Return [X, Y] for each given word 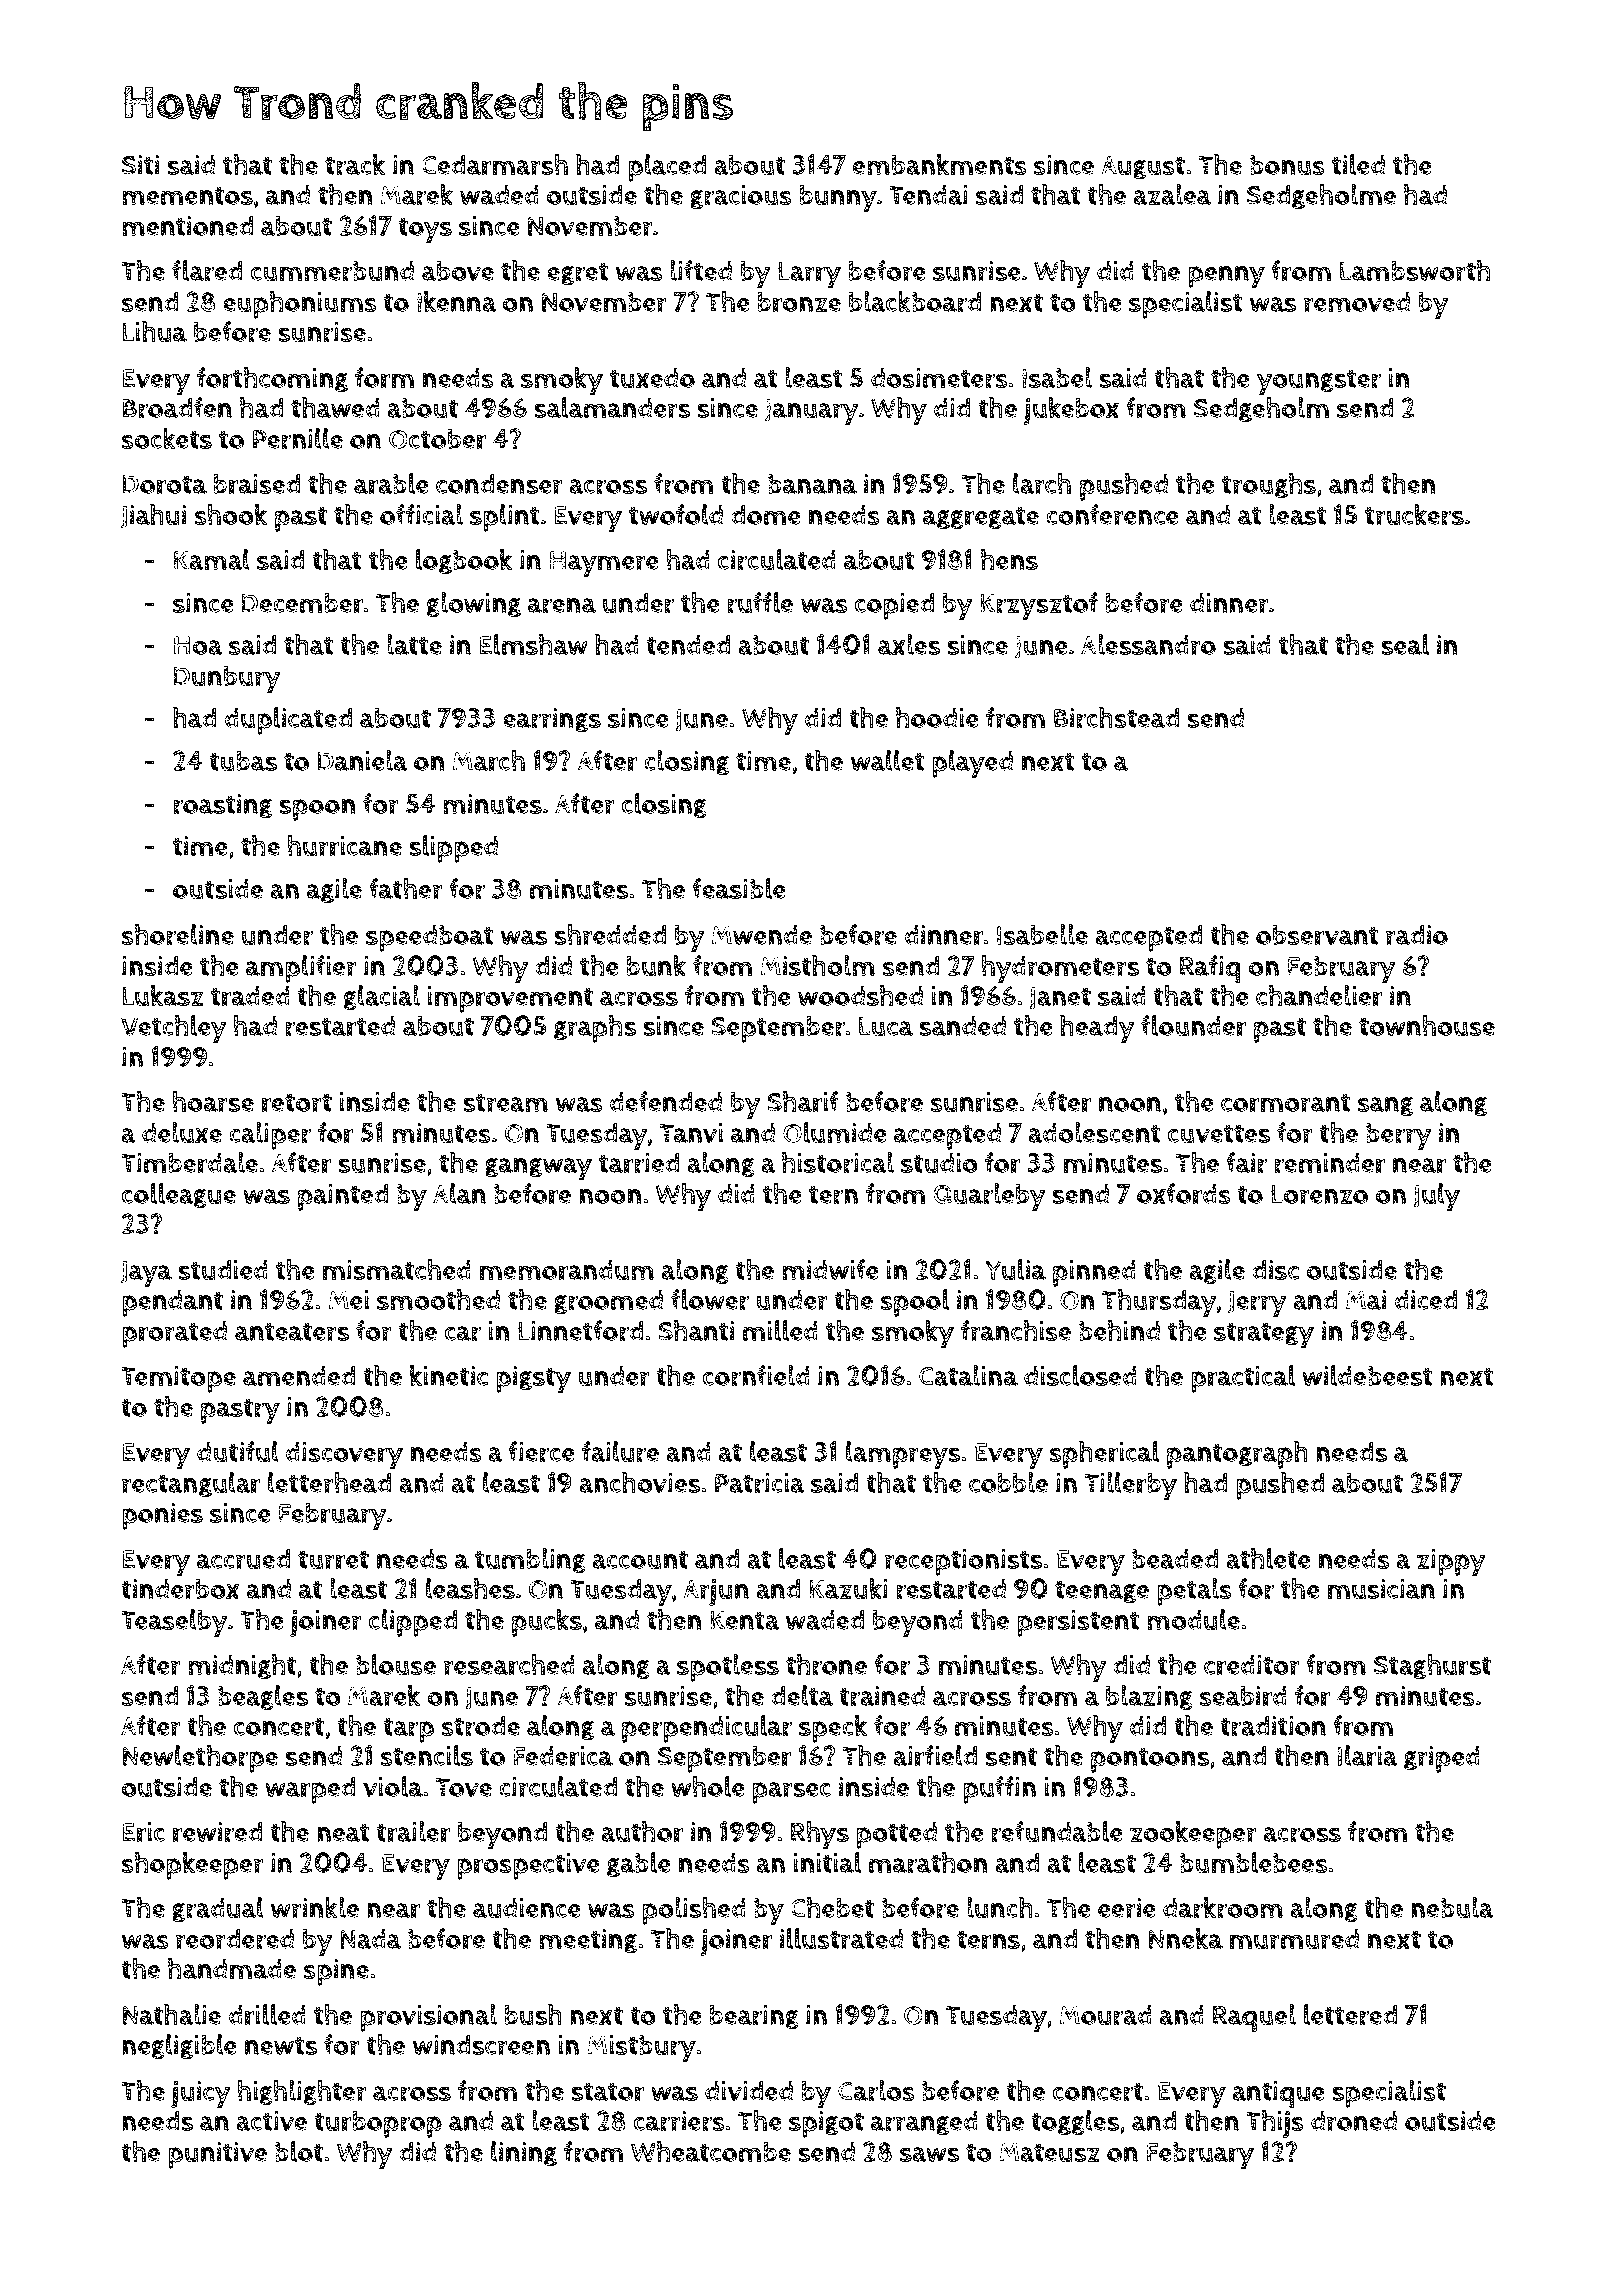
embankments [940, 164]
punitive [217, 2155]
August [1143, 167]
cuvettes [1219, 1134]
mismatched [397, 1269]
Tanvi [691, 1133]
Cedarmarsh [494, 165]
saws [929, 2154]
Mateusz [1049, 2152]
